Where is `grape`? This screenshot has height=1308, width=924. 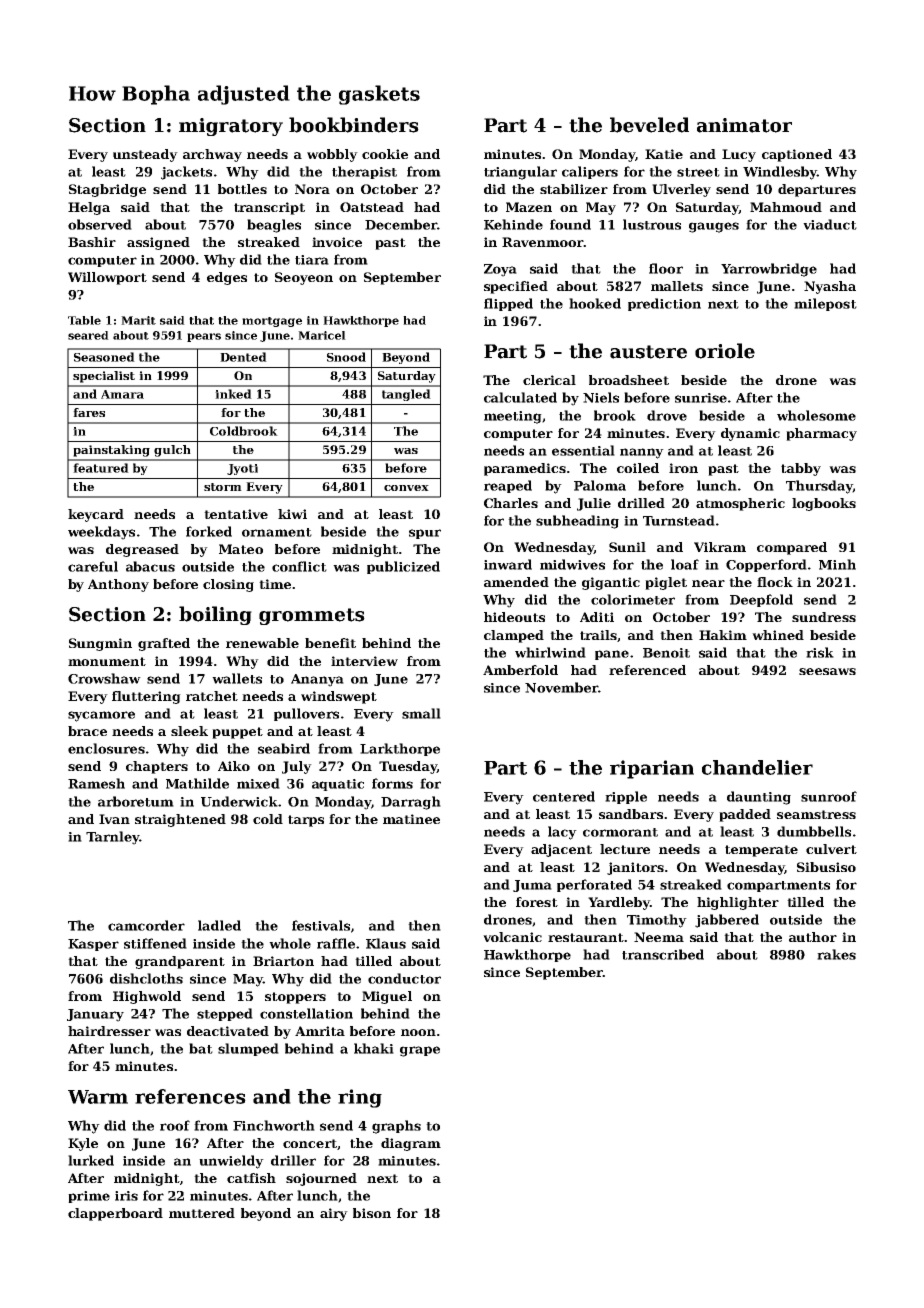 grape is located at coordinates (420, 1051).
